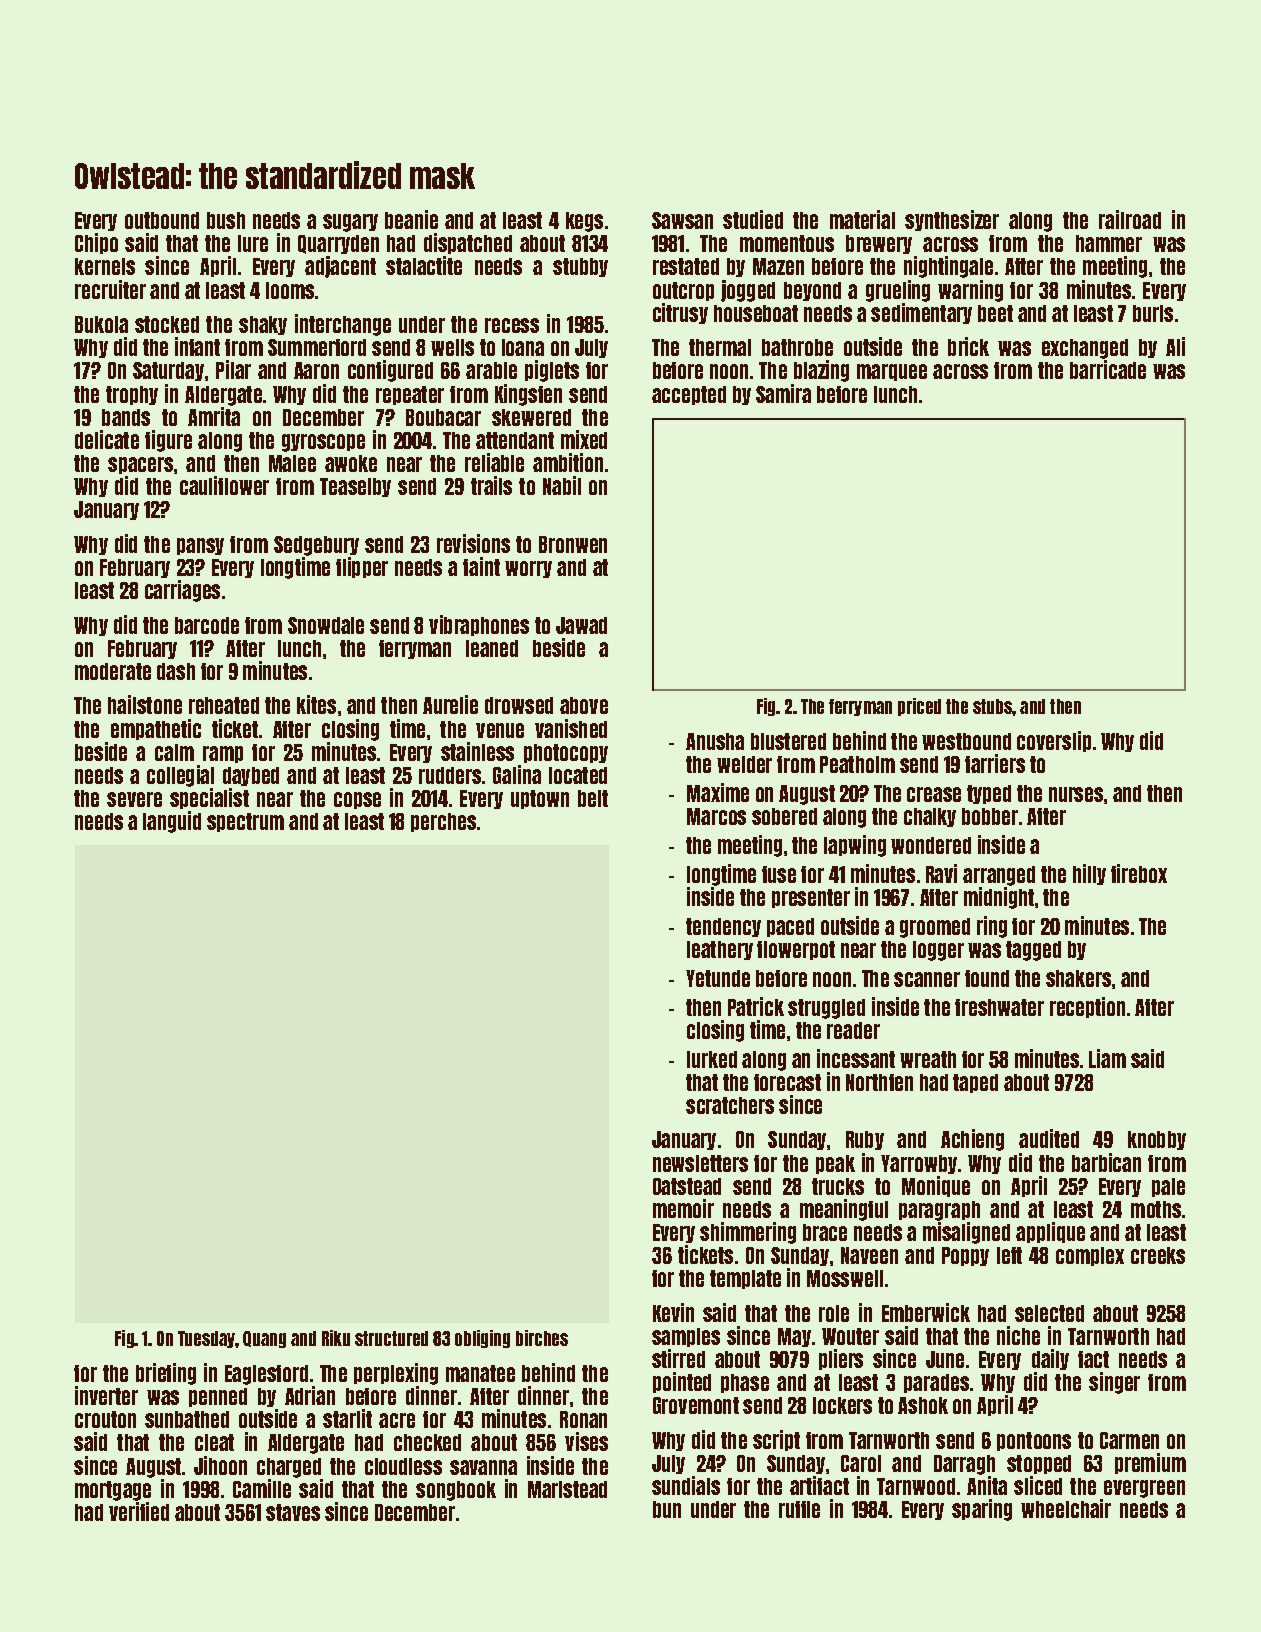  I want to click on barricade, so click(1108, 369).
